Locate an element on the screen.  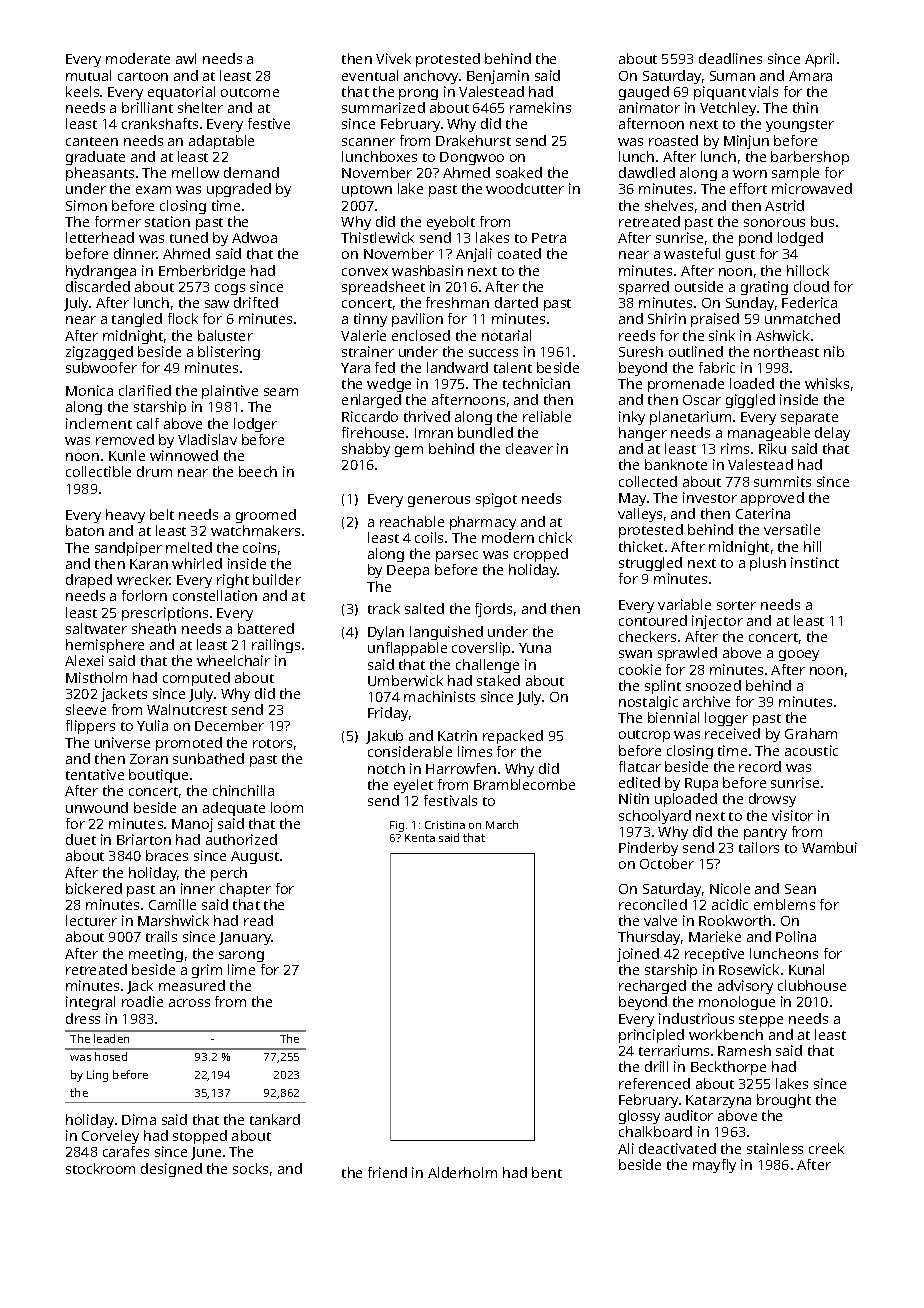
success is located at coordinates (493, 353).
